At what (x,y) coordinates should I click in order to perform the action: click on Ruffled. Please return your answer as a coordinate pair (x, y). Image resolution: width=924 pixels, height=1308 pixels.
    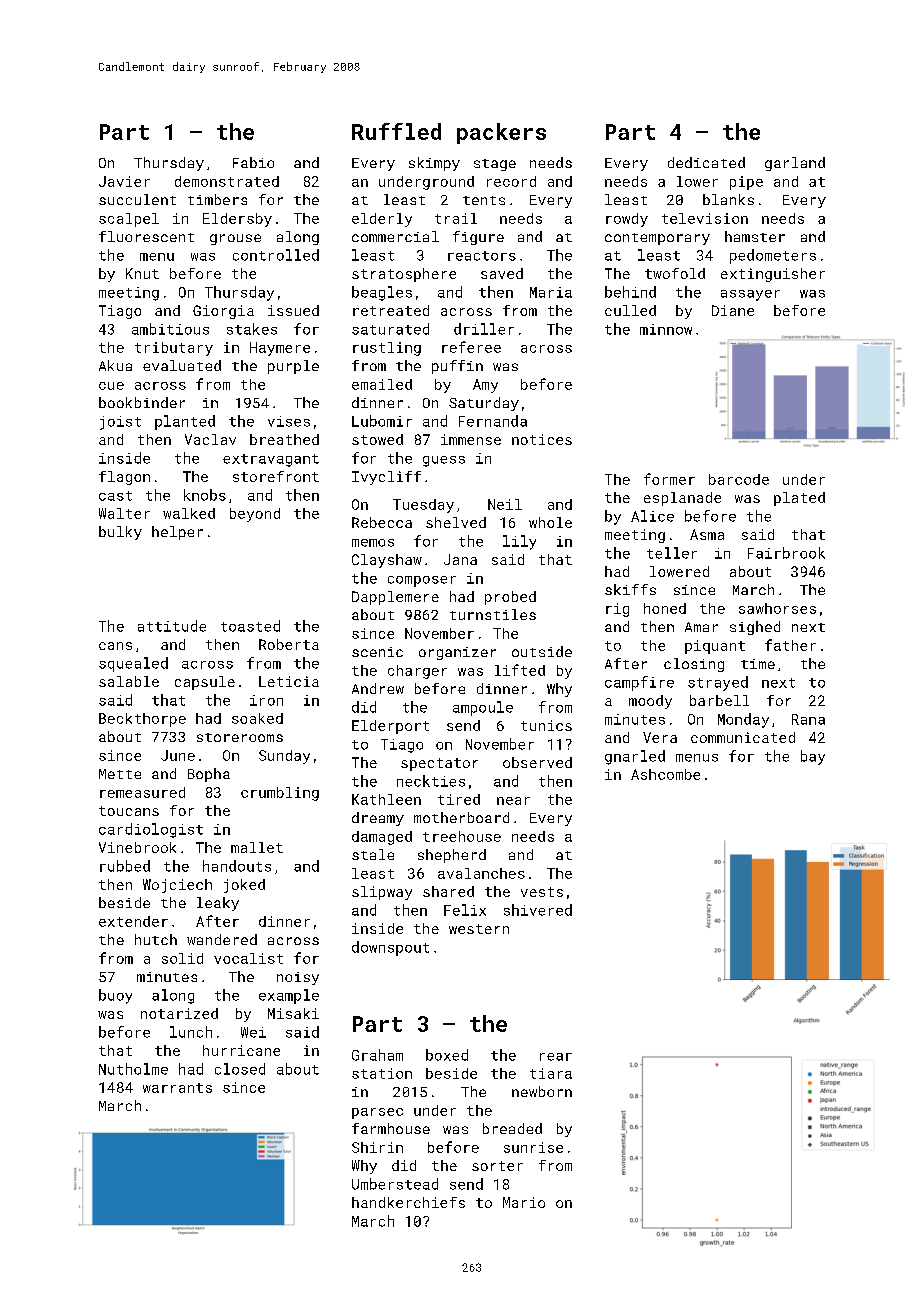
    Looking at the image, I should click on (396, 131).
